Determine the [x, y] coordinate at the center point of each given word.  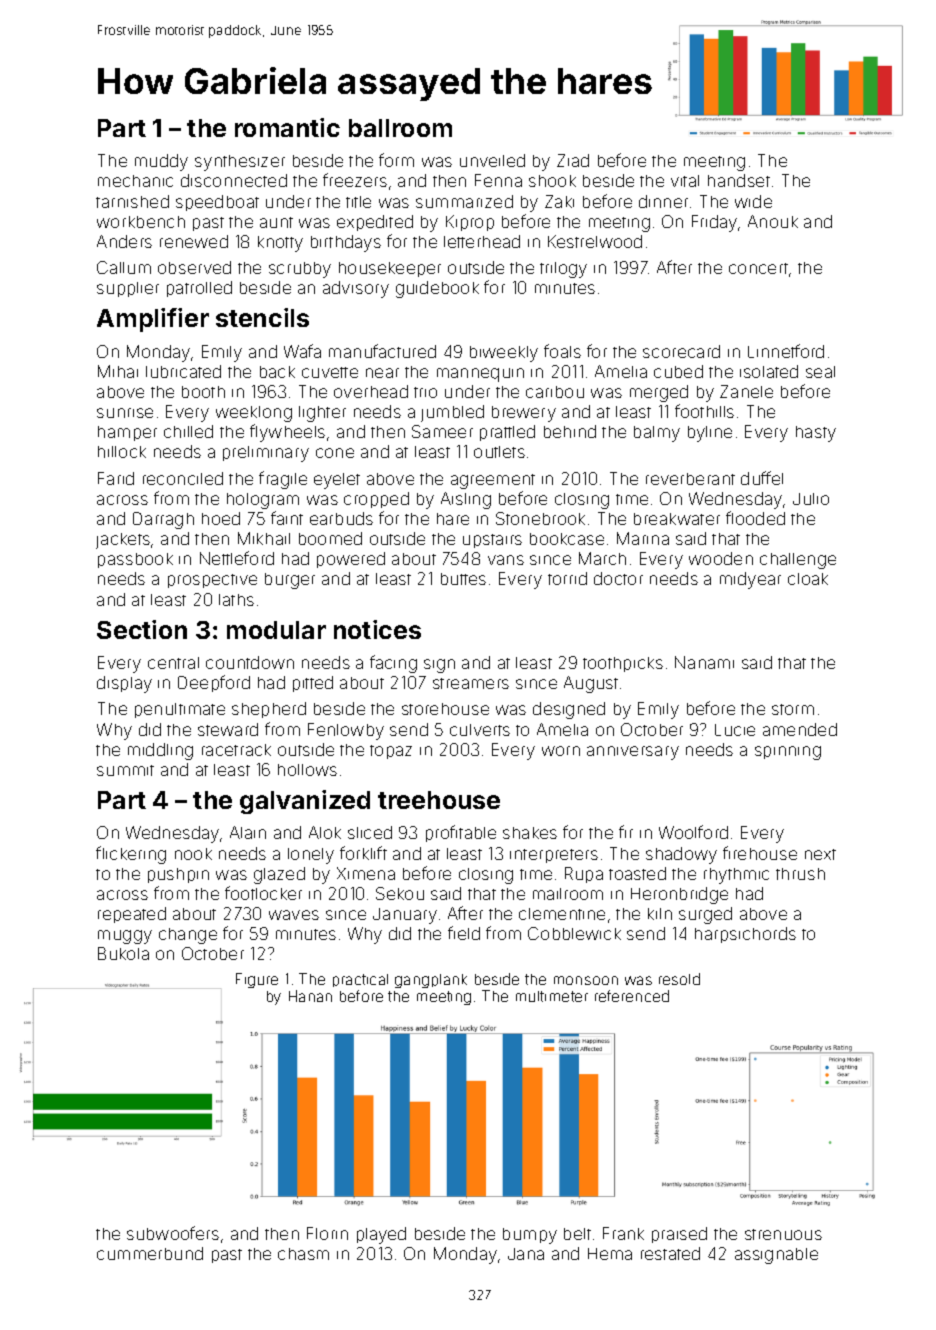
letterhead [482, 241]
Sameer [442, 431]
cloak [808, 579]
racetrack [236, 750]
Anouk [773, 221]
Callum [124, 267]
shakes [530, 833]
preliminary [266, 454]
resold [679, 979]
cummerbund [150, 1253]
